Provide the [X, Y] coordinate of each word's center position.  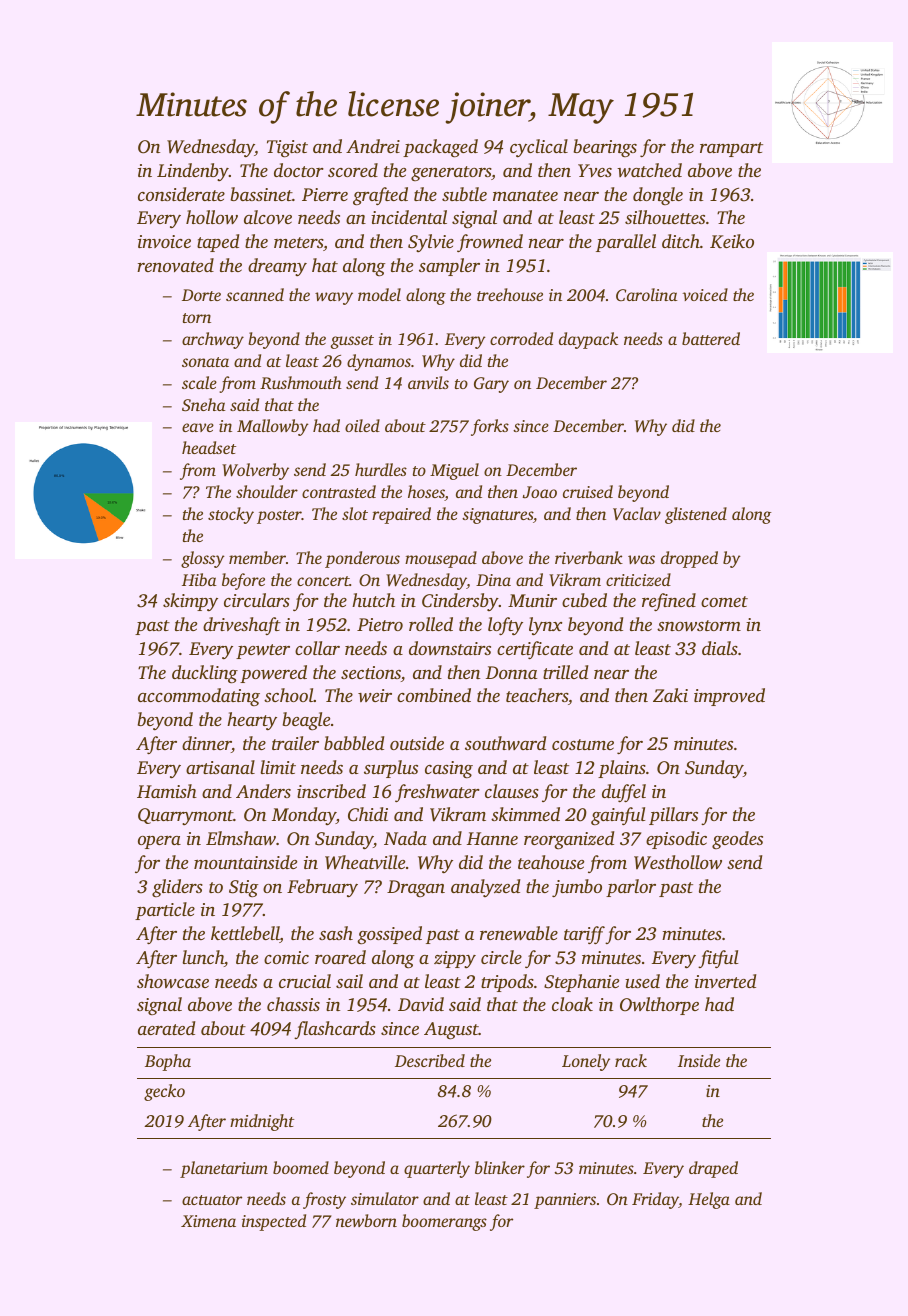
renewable [519, 933]
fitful [718, 959]
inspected [274, 1222]
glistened [696, 515]
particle [165, 911]
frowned [490, 243]
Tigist [287, 149]
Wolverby [255, 471]
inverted [726, 981]
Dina [493, 580]
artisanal [220, 767]
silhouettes [665, 217]
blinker [500, 1167]
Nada [405, 838]
